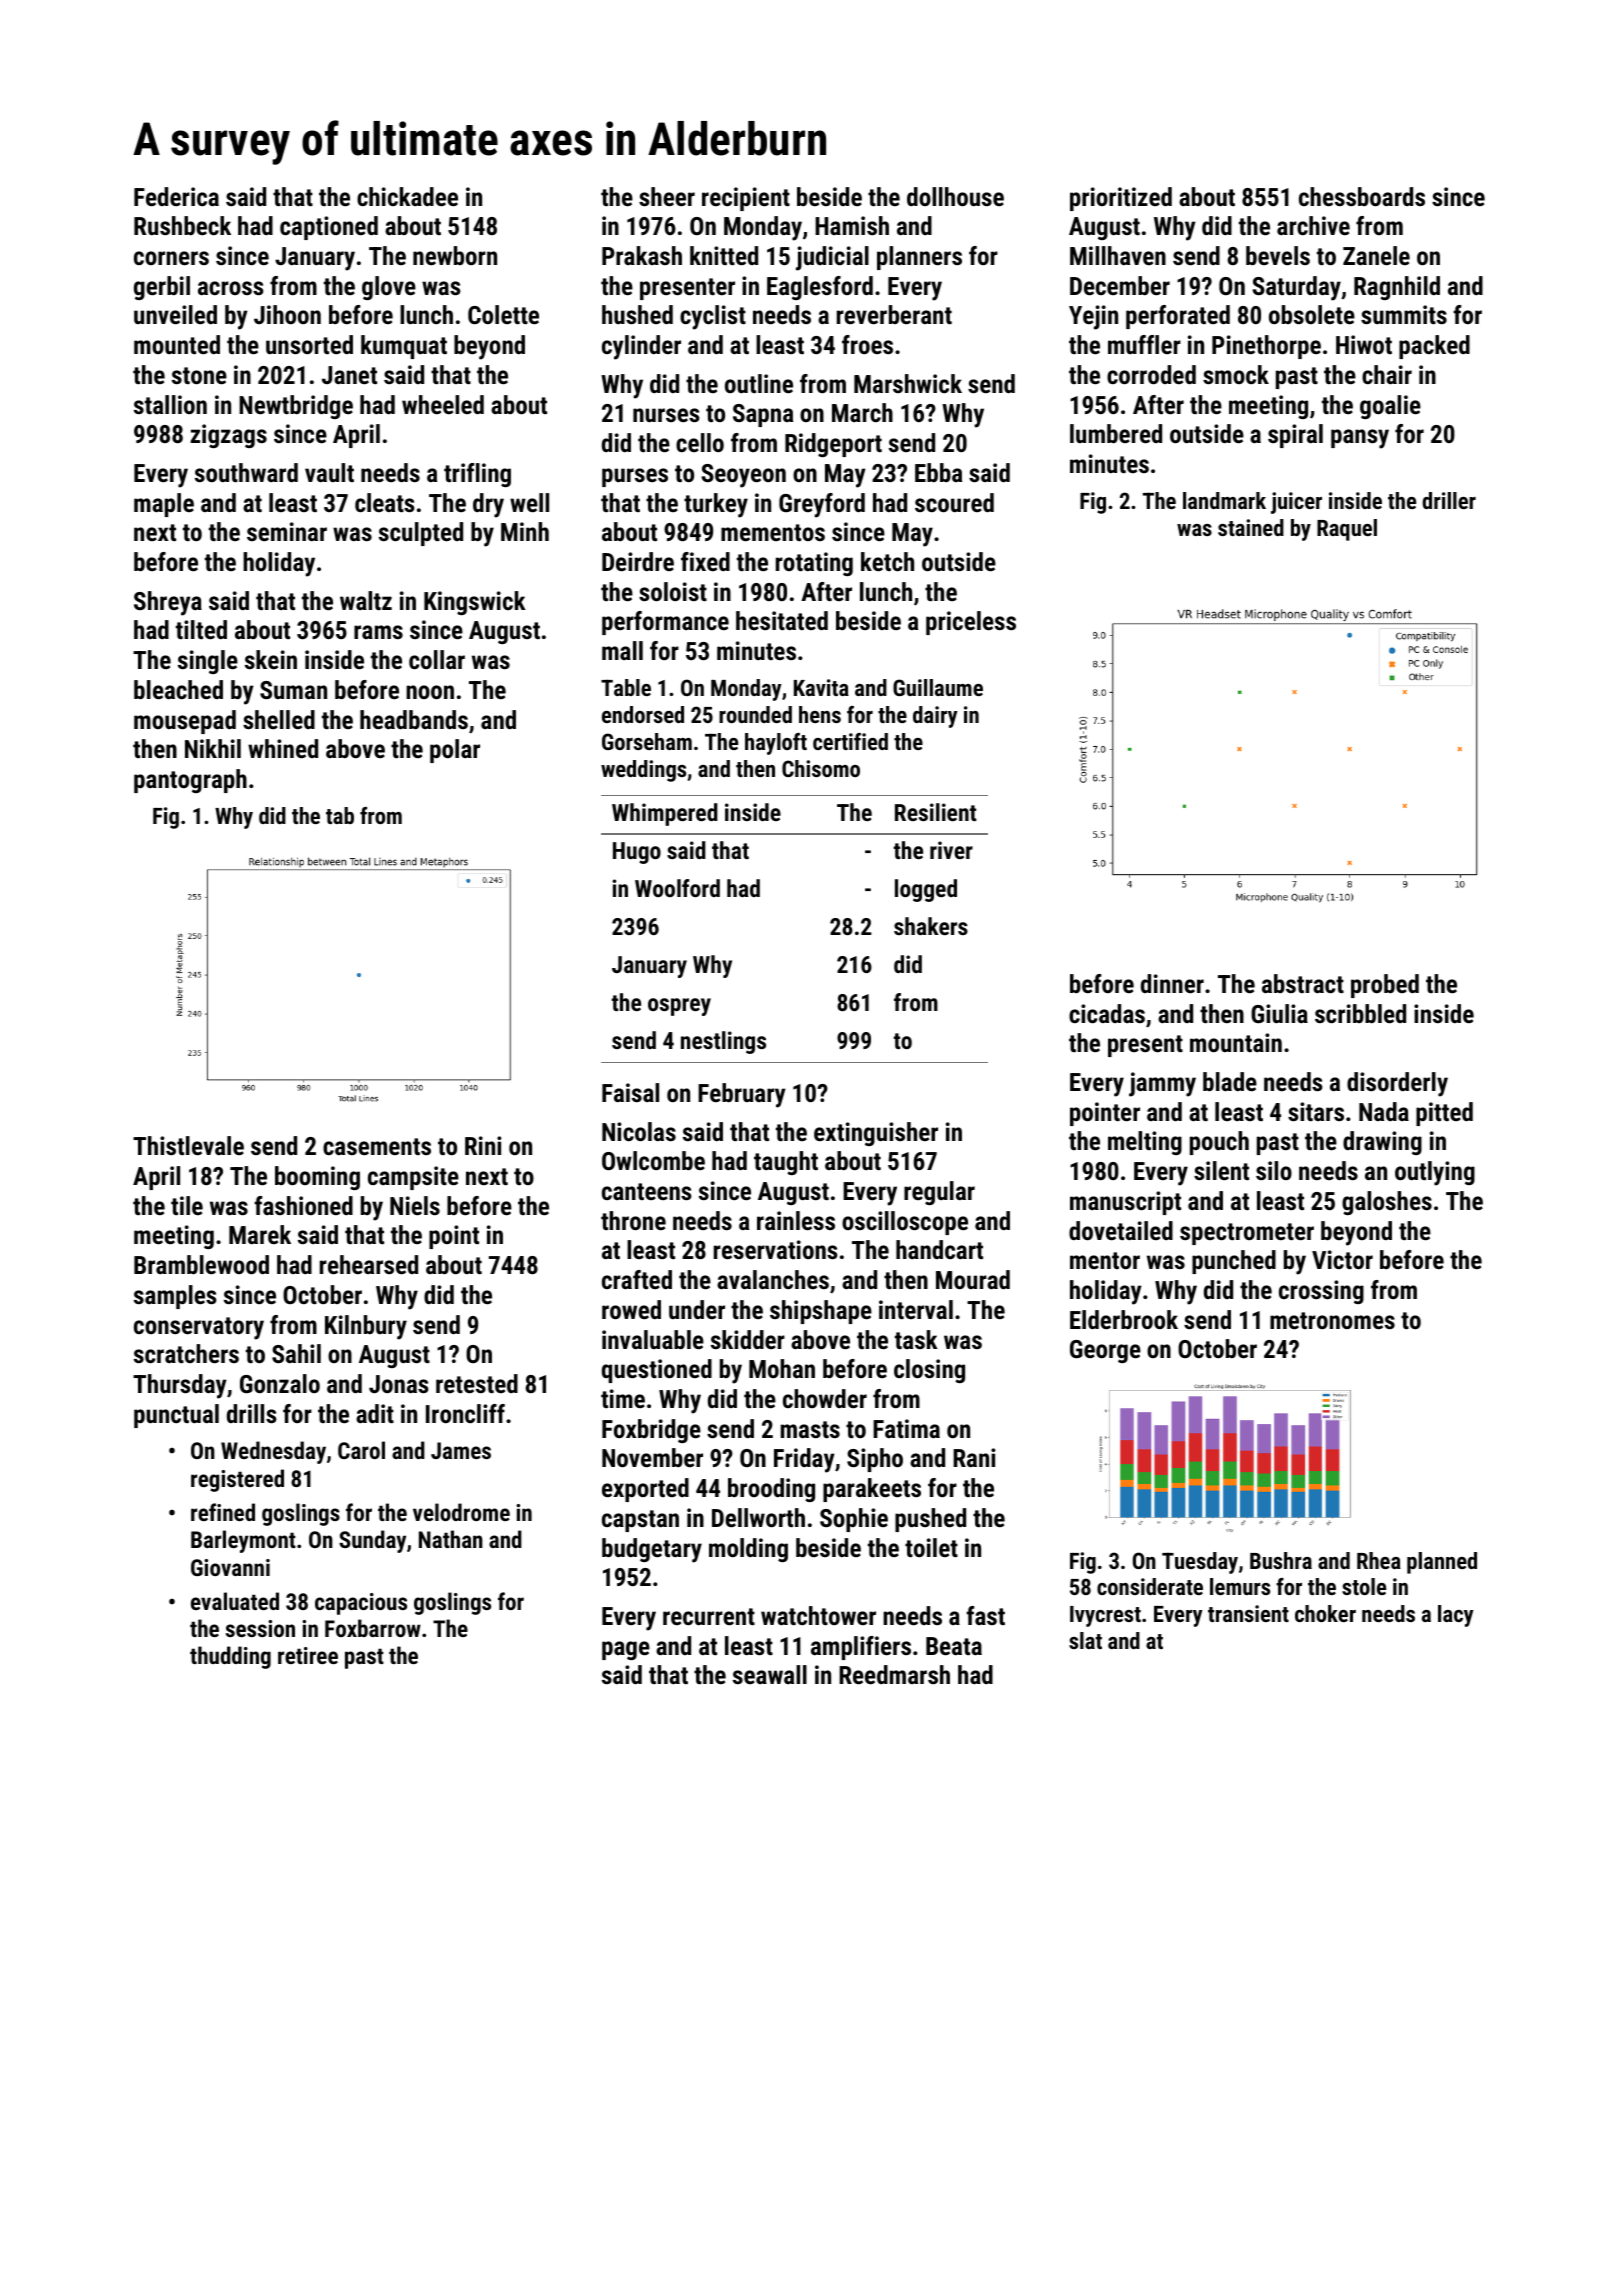 The height and width of the screenshot is (2292, 1620). What do you see at coordinates (1456, 1616) in the screenshot?
I see `lacy` at bounding box center [1456, 1616].
